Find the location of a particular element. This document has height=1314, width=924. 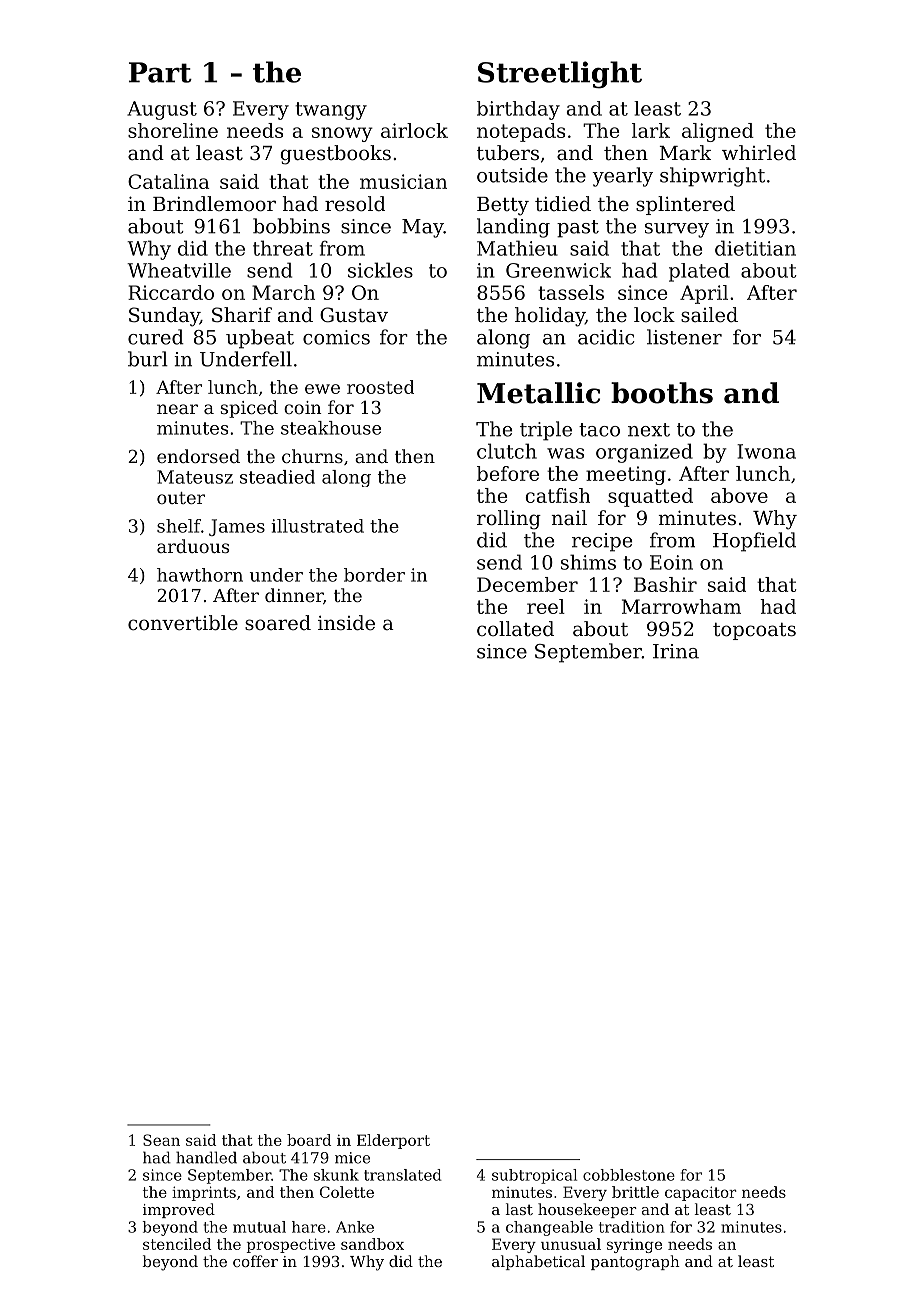

board is located at coordinates (309, 1140).
